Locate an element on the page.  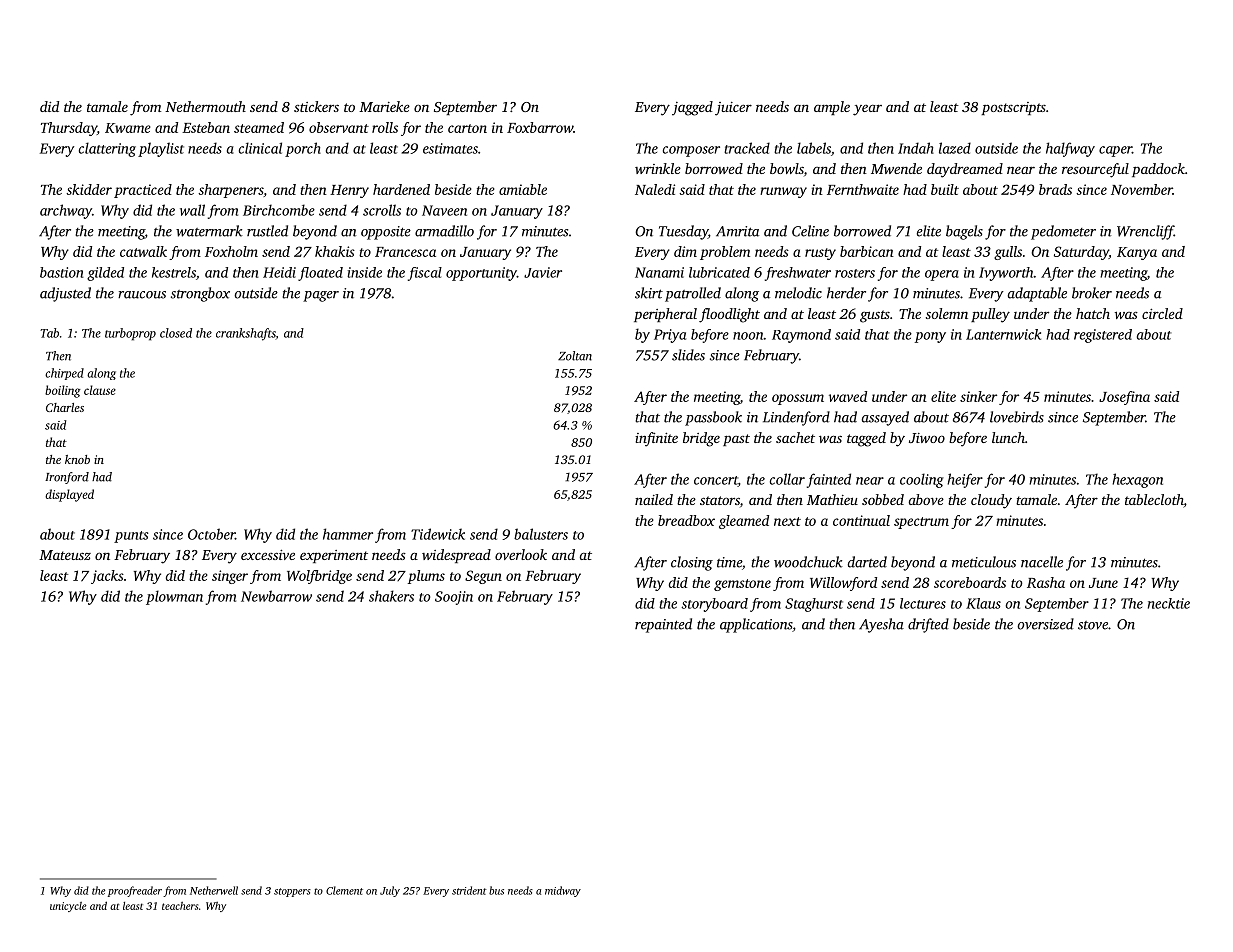
Kanya is located at coordinates (1137, 253).
